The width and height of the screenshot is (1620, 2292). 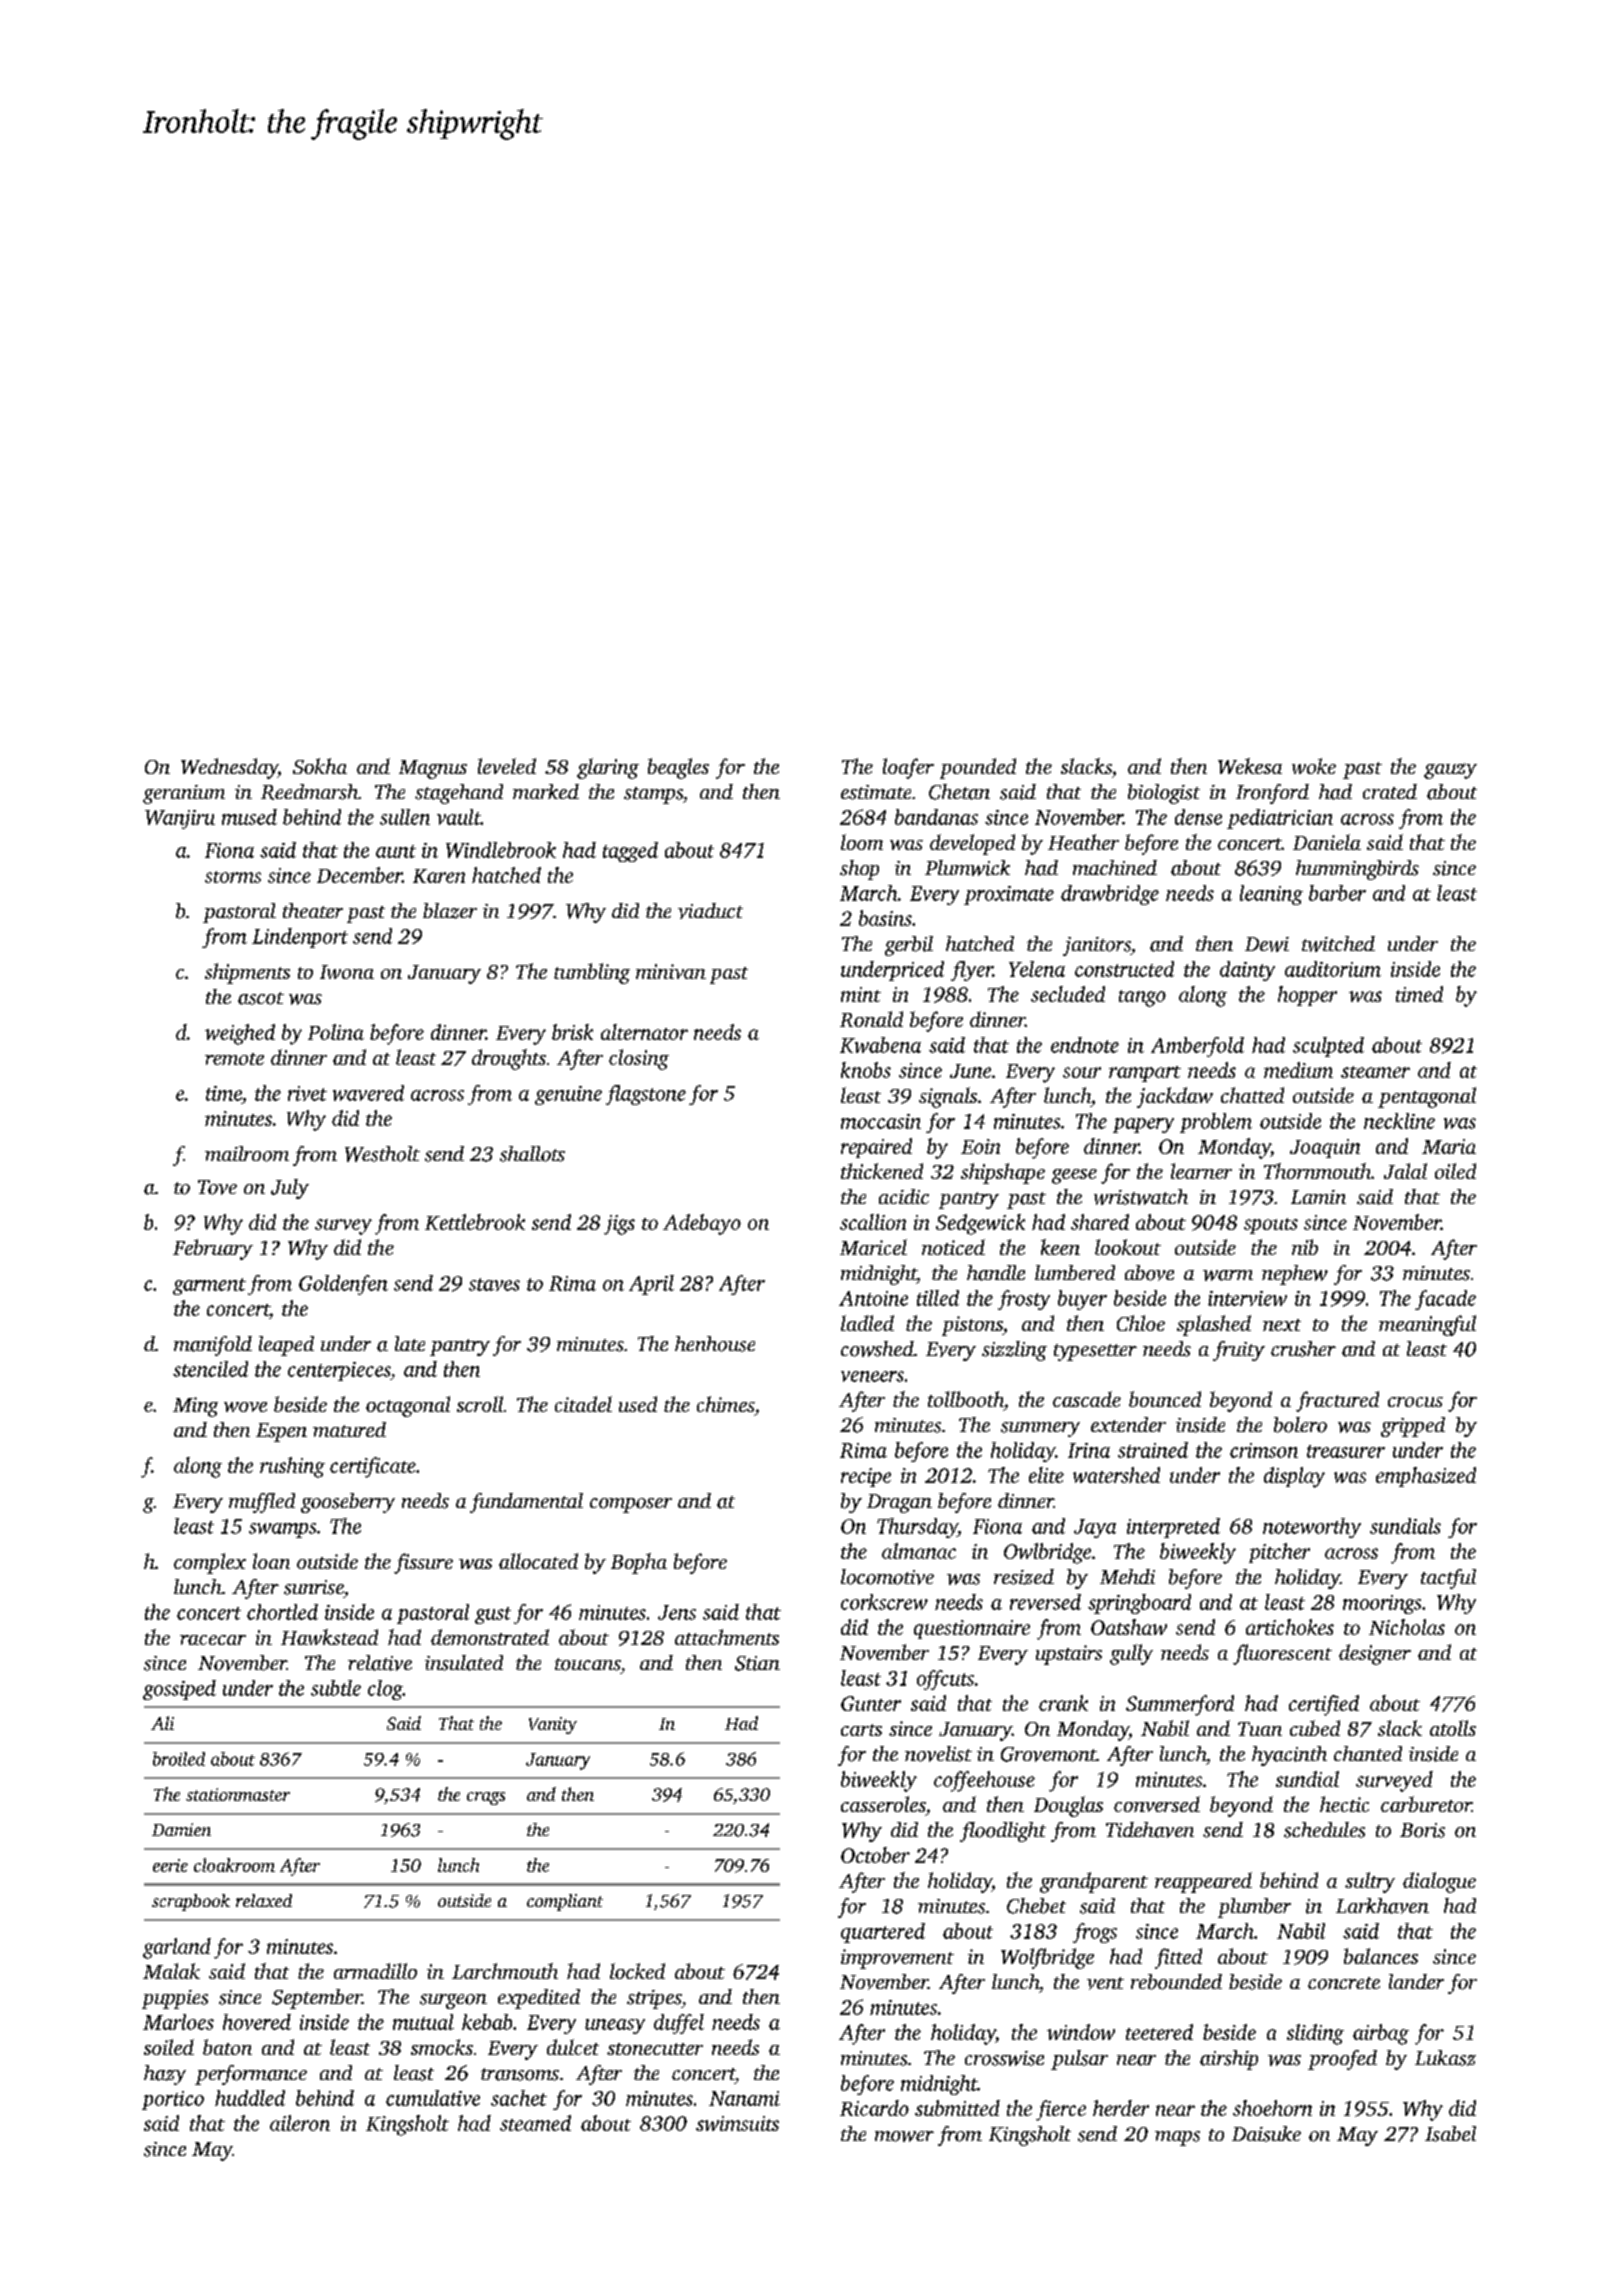 I want to click on chimes, so click(x=725, y=1404).
